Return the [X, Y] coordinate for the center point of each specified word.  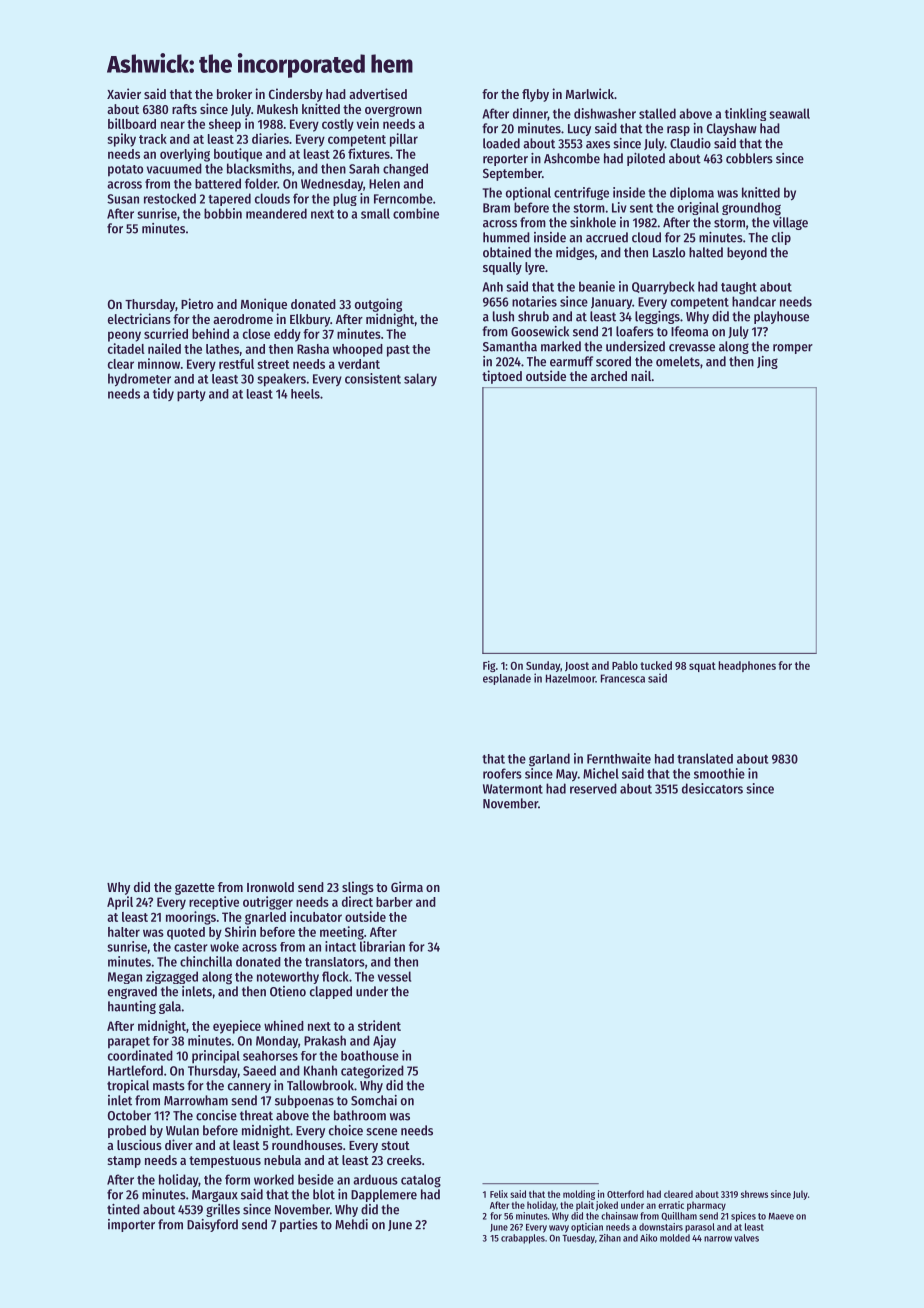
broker [234, 94]
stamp [124, 1162]
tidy [163, 394]
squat [702, 667]
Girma [407, 886]
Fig [489, 666]
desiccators [712, 788]
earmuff [571, 361]
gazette [195, 889]
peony [124, 336]
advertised [378, 93]
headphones [747, 666]
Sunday [543, 666]
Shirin [240, 931]
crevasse [692, 348]
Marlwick [590, 93]
